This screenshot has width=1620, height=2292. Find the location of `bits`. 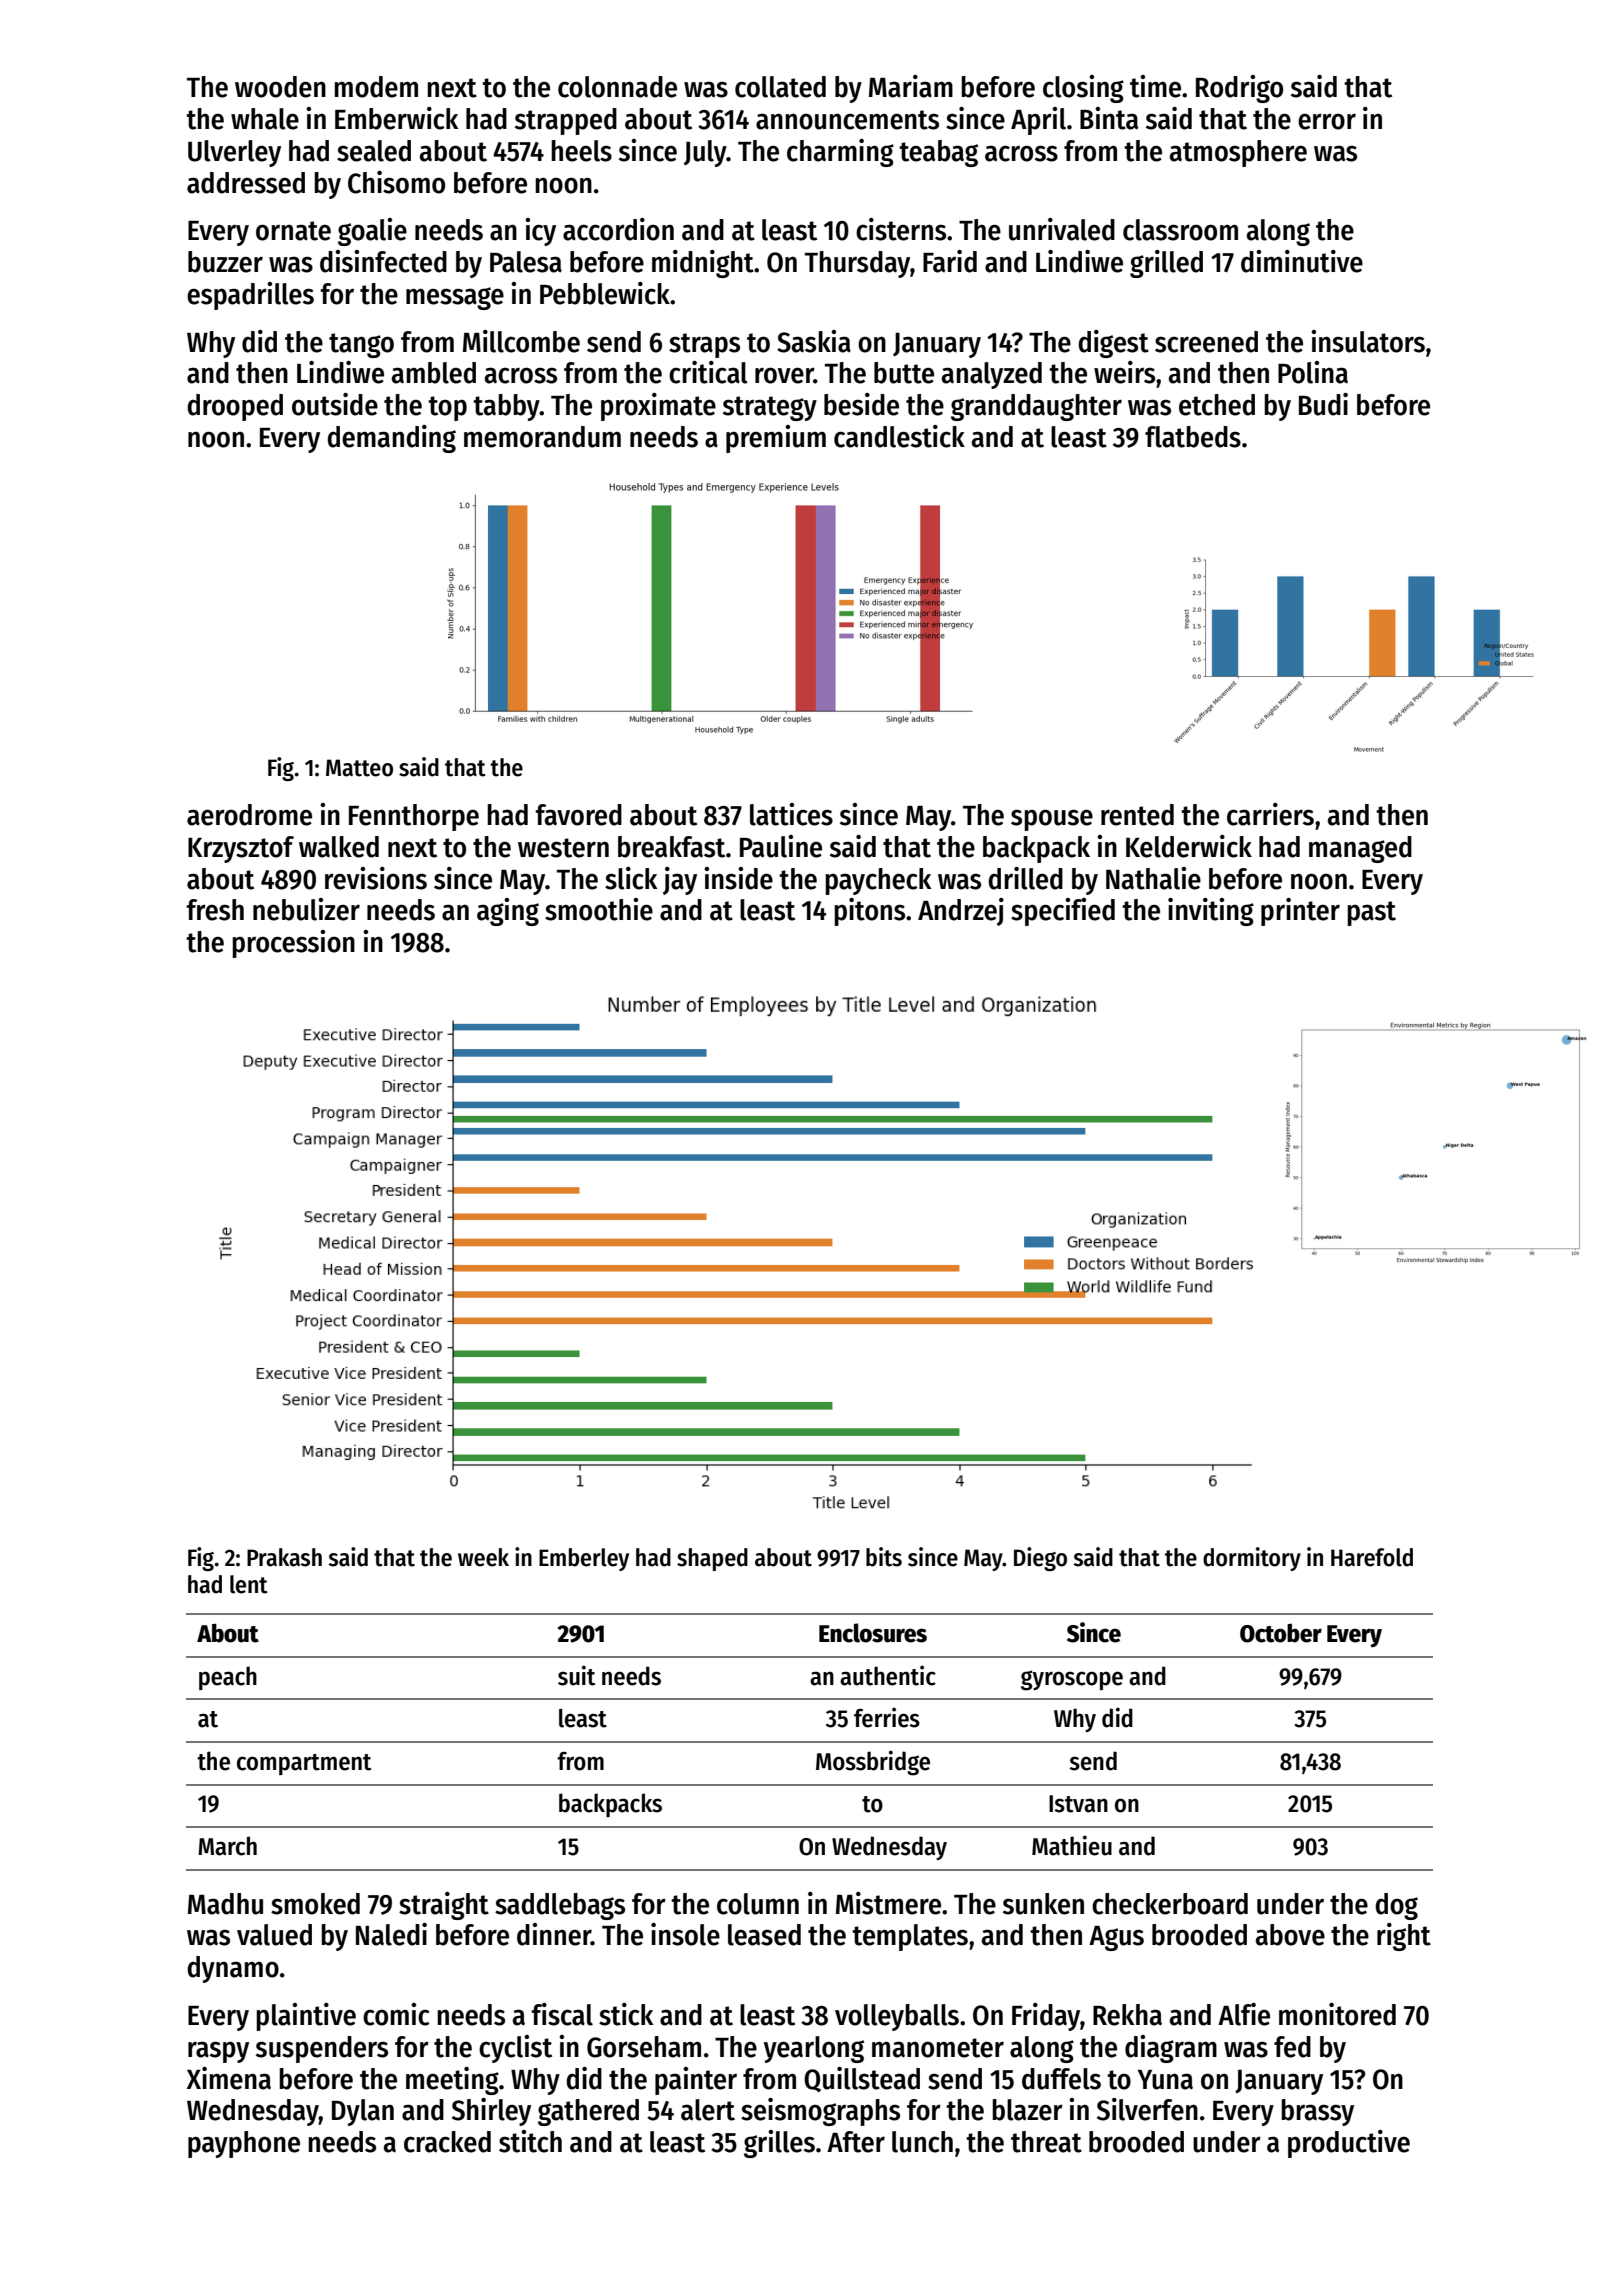

bits is located at coordinates (884, 1557).
